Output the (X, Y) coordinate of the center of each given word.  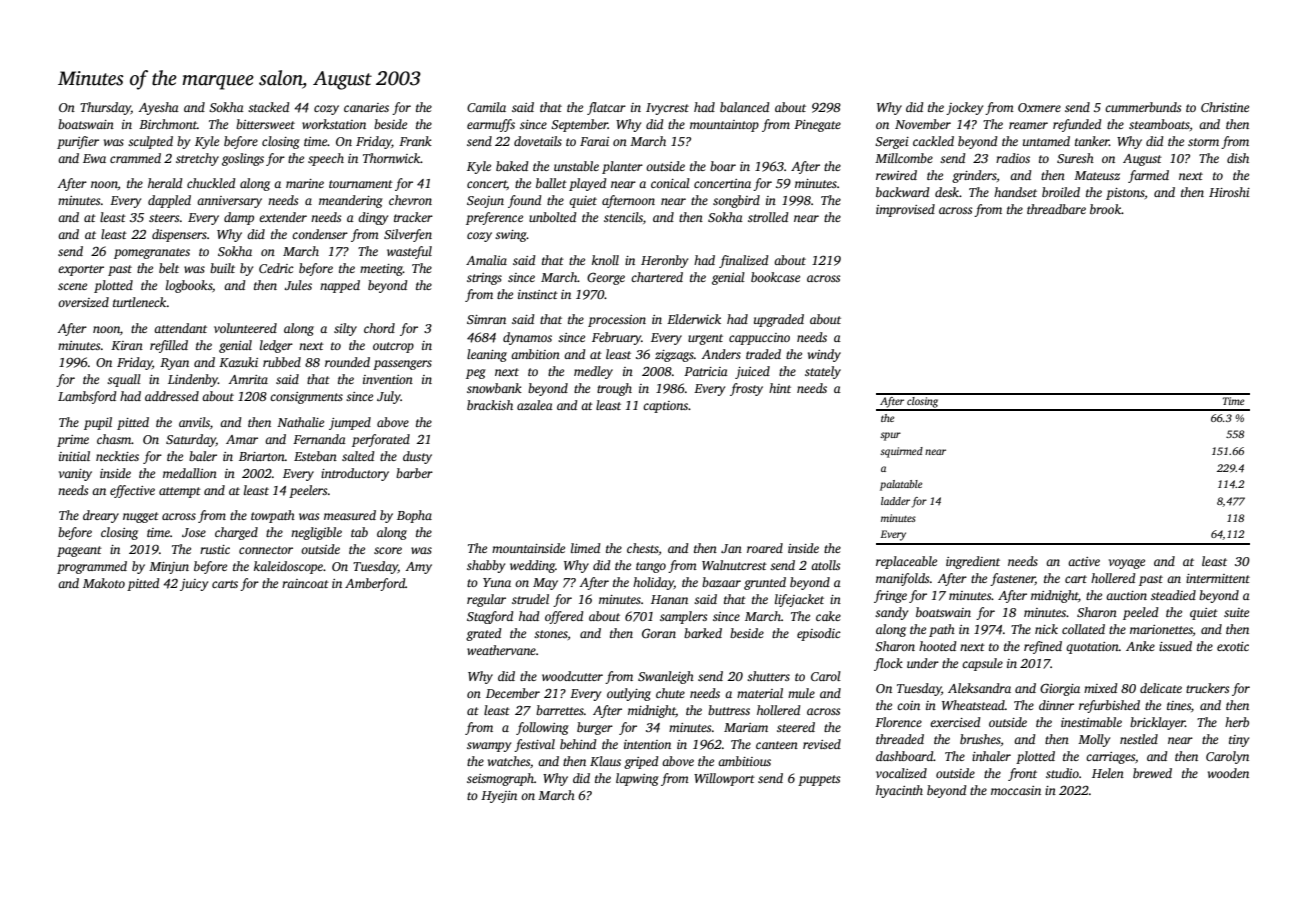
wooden (1228, 773)
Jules (298, 285)
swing (511, 236)
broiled (1061, 192)
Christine (1225, 107)
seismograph (500, 779)
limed (586, 548)
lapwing (637, 779)
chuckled (211, 183)
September (579, 125)
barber (414, 473)
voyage (1127, 564)
